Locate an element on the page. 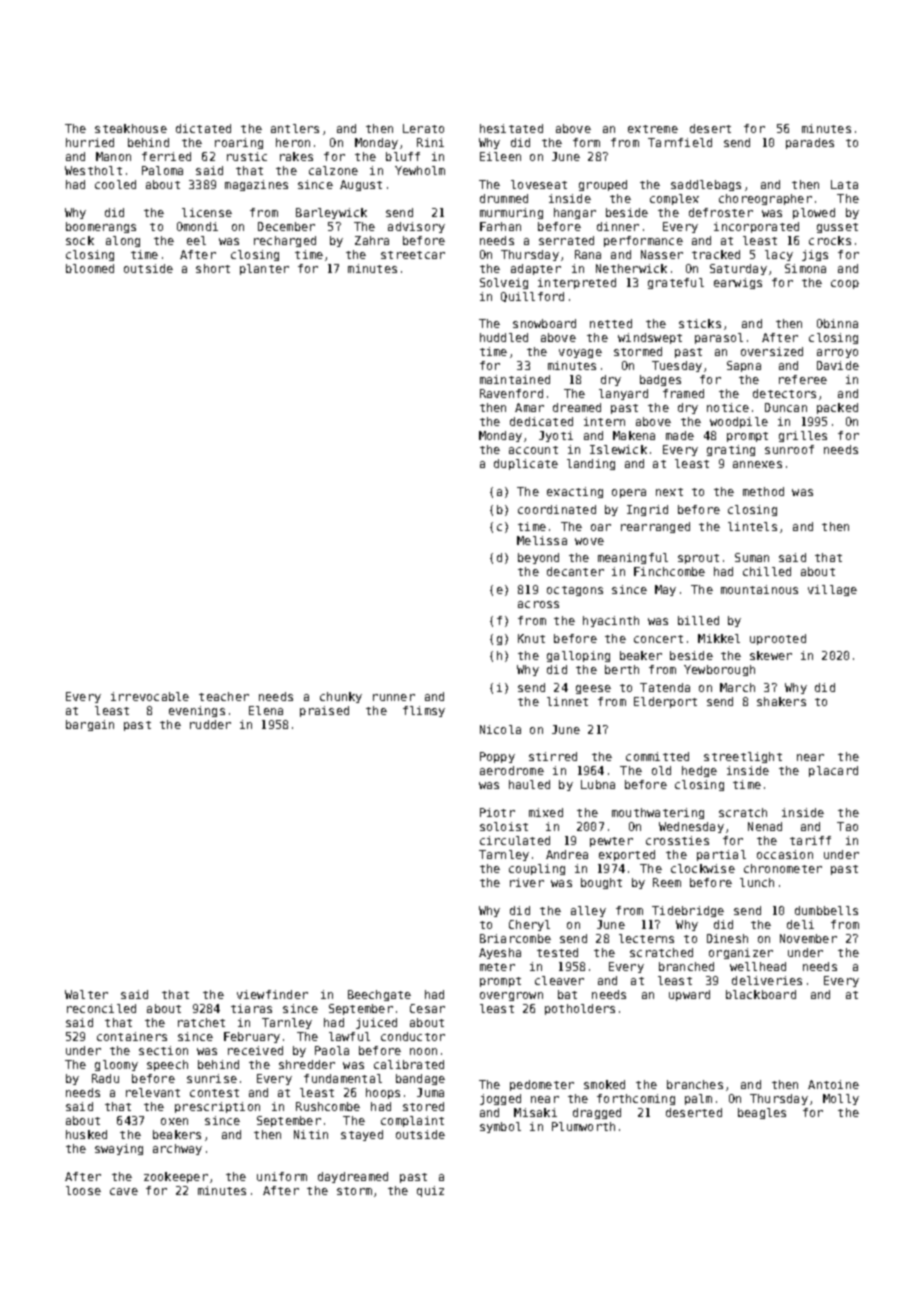  irrevocable is located at coordinates (150, 696).
